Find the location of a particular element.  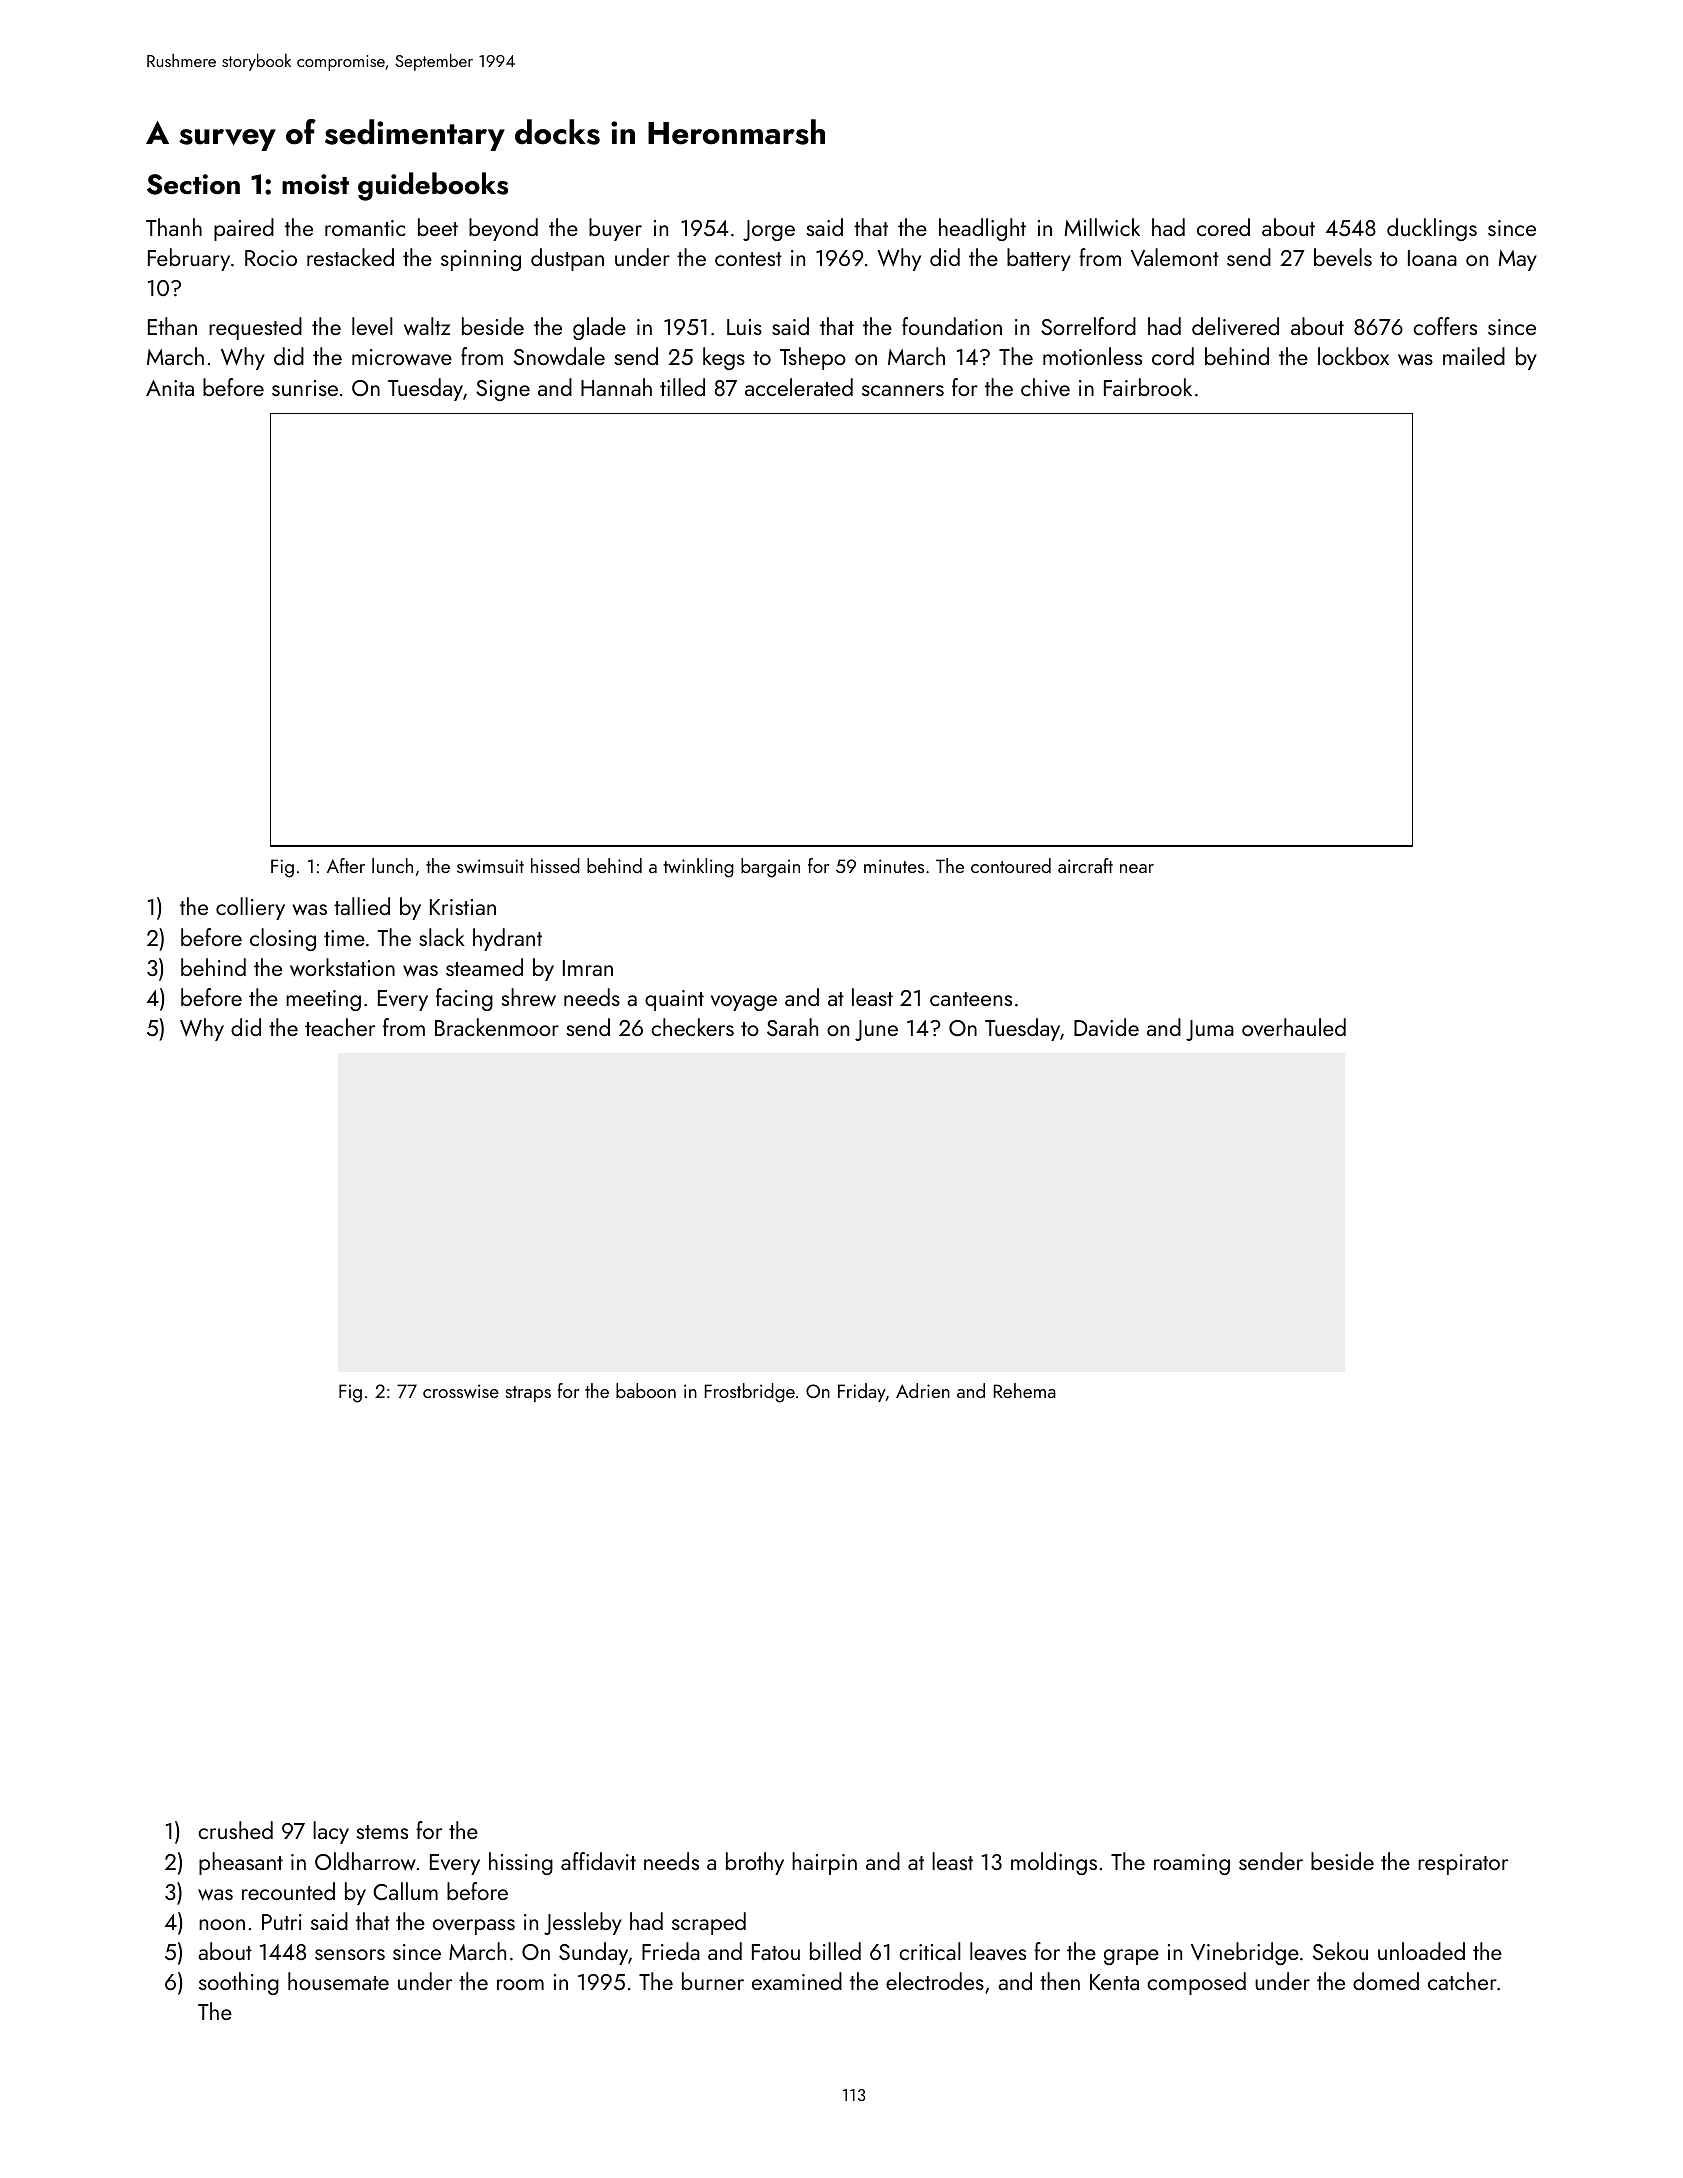

Jorge is located at coordinates (769, 230).
